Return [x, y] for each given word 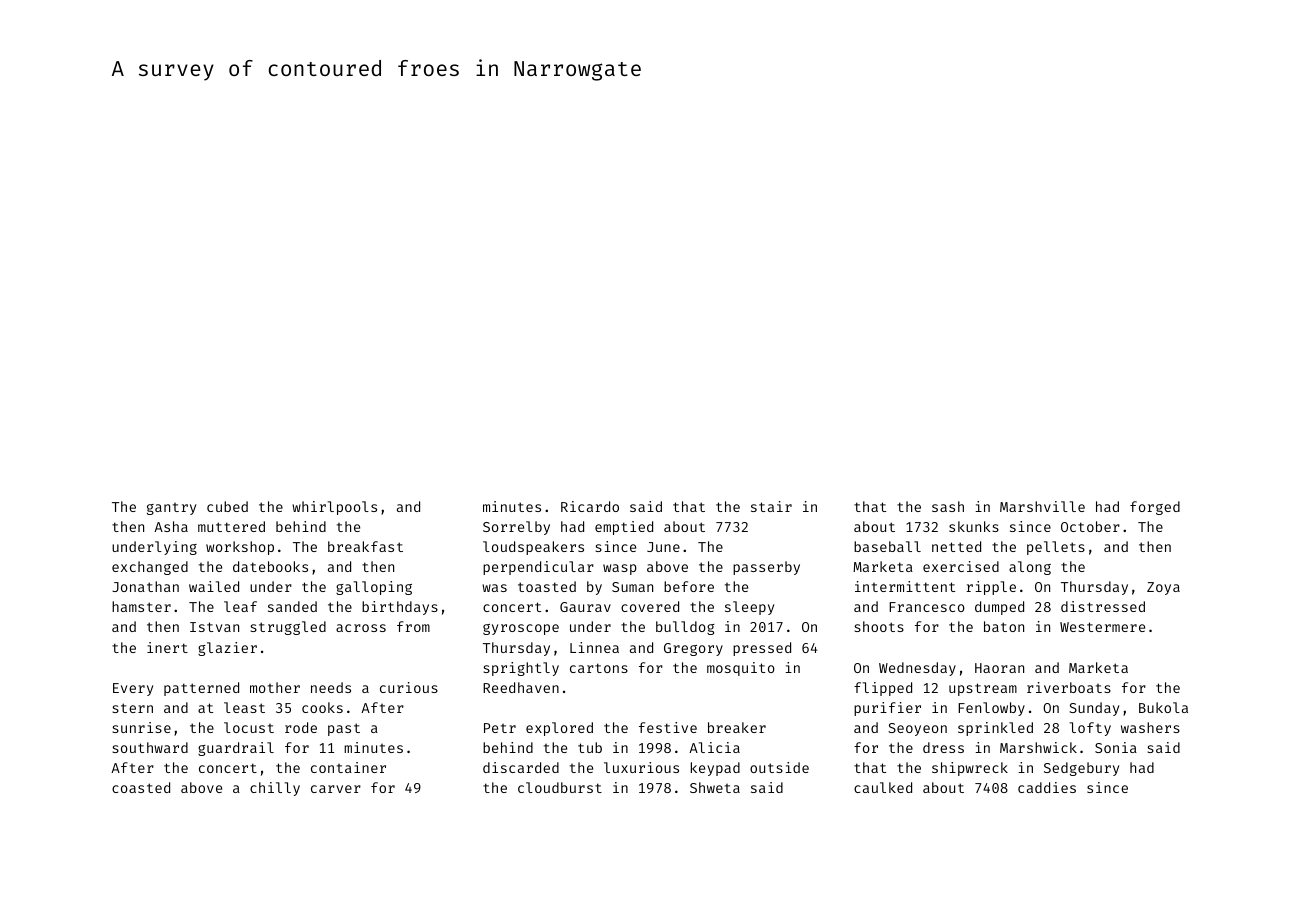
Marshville [1042, 506]
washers [1150, 727]
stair [771, 506]
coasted [141, 787]
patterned [201, 689]
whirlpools [334, 508]
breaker [737, 727]
